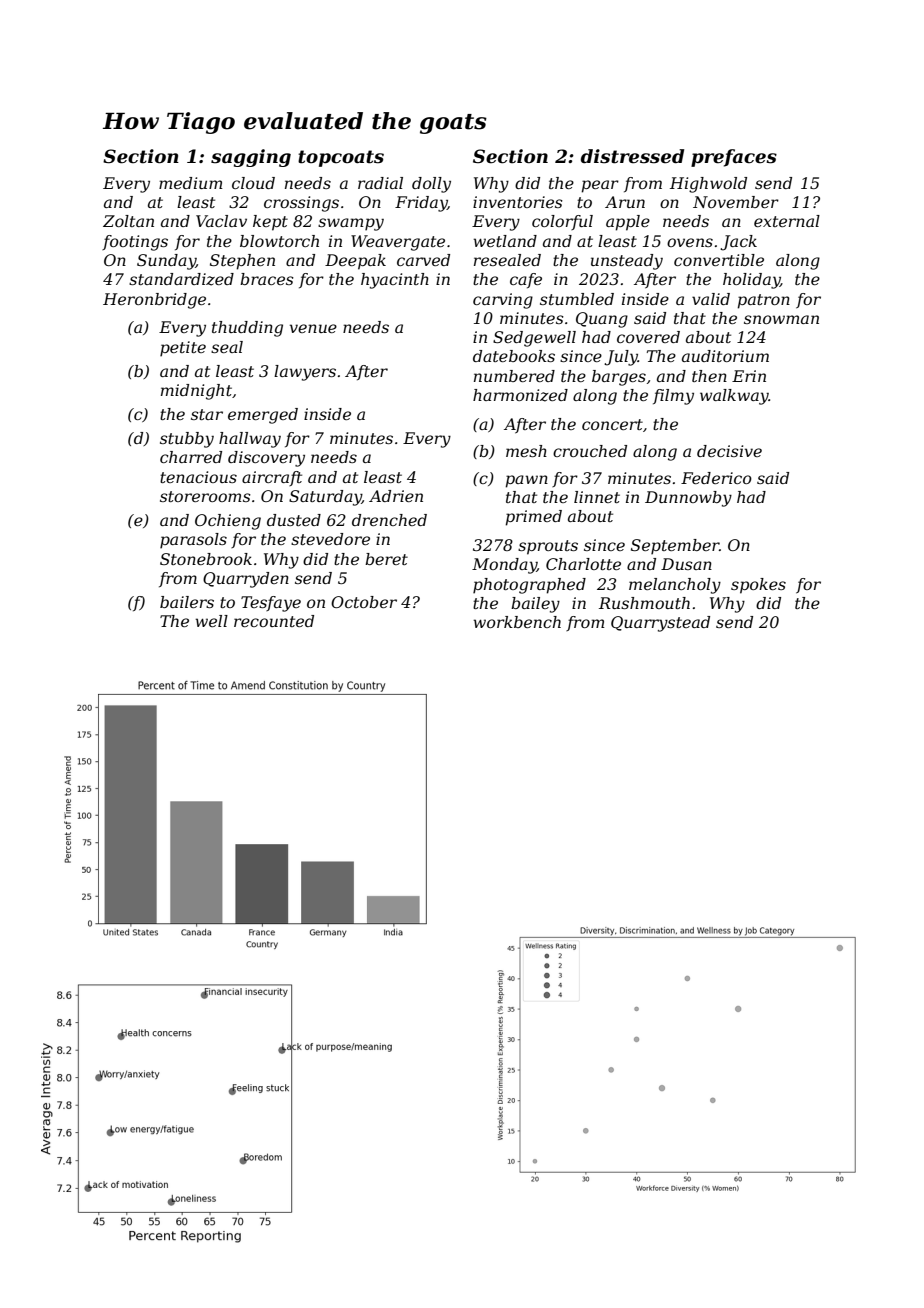 The width and height of the document is (924, 1308). I want to click on harmonized, so click(520, 395).
